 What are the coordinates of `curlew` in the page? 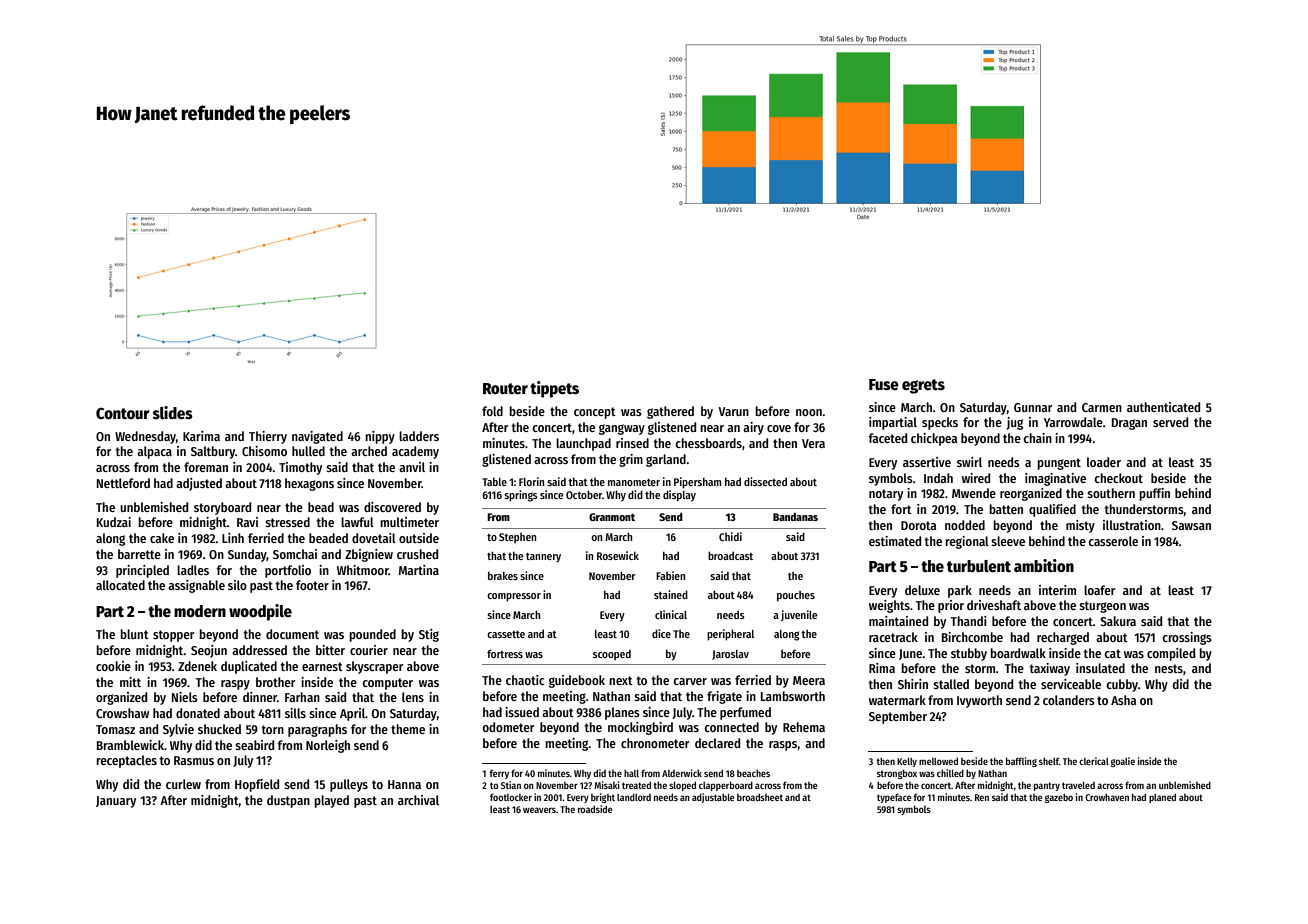 It's located at (183, 784).
